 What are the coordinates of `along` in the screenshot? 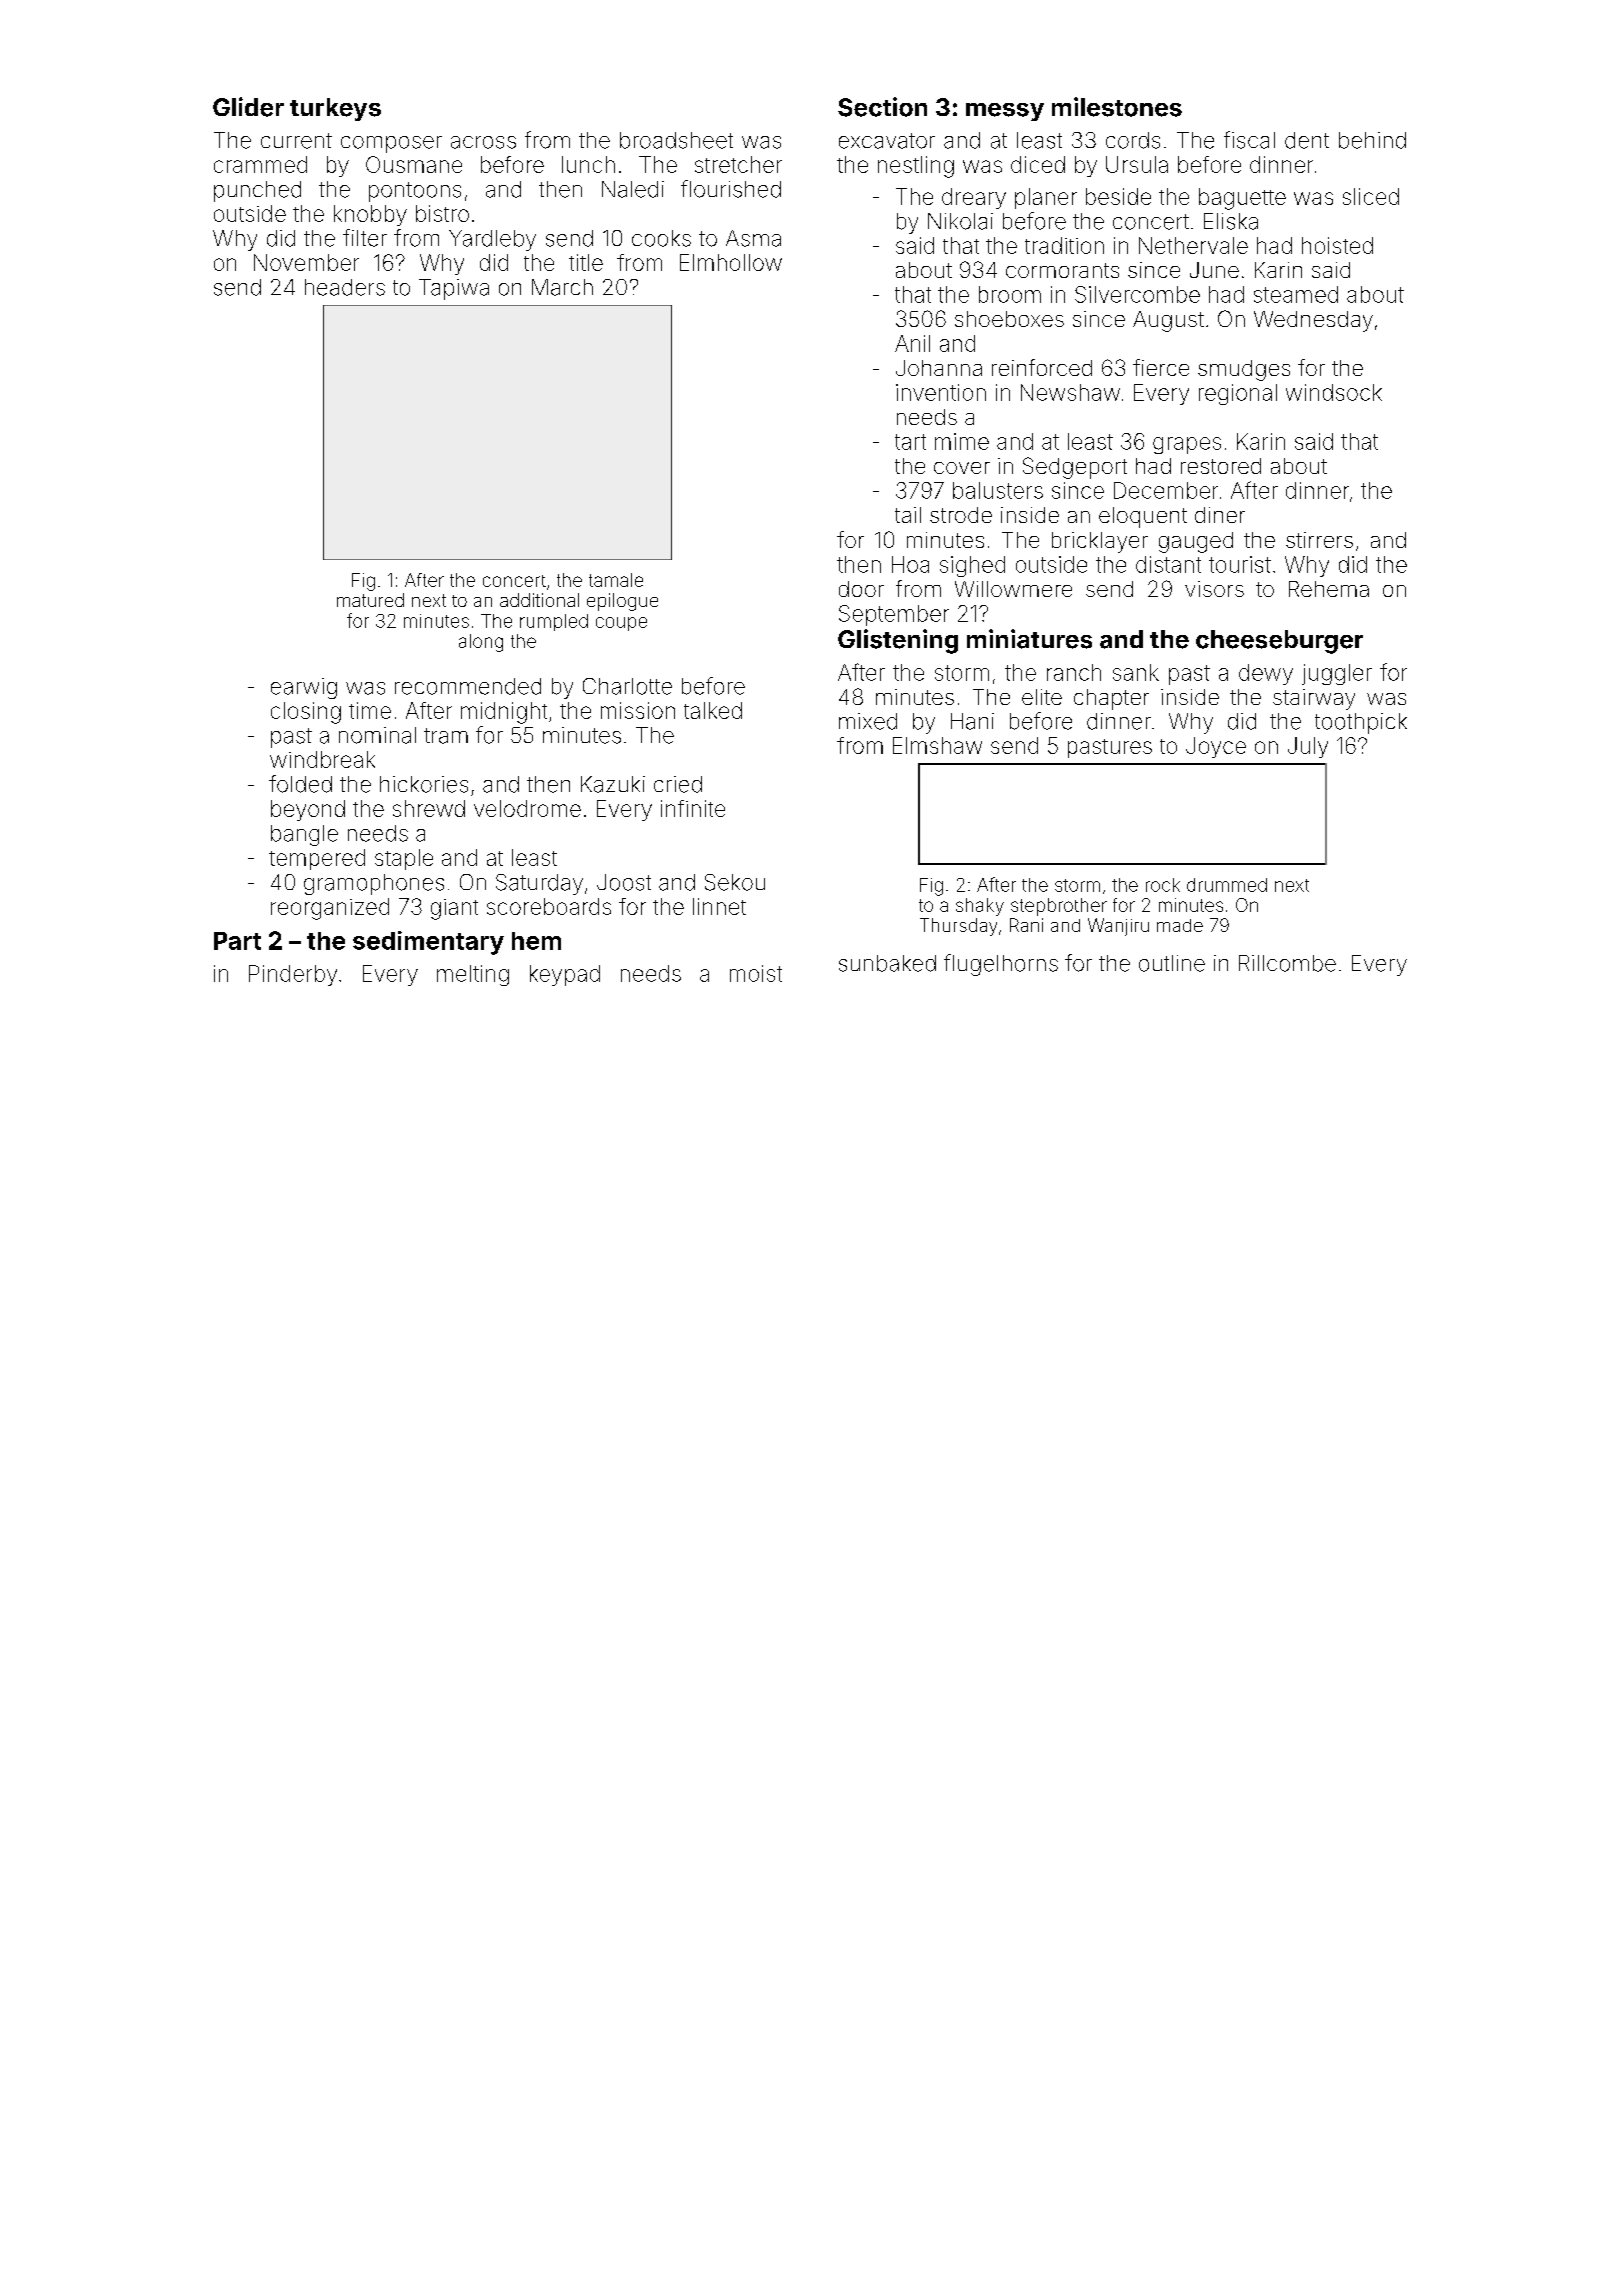 It's located at (481, 643).
